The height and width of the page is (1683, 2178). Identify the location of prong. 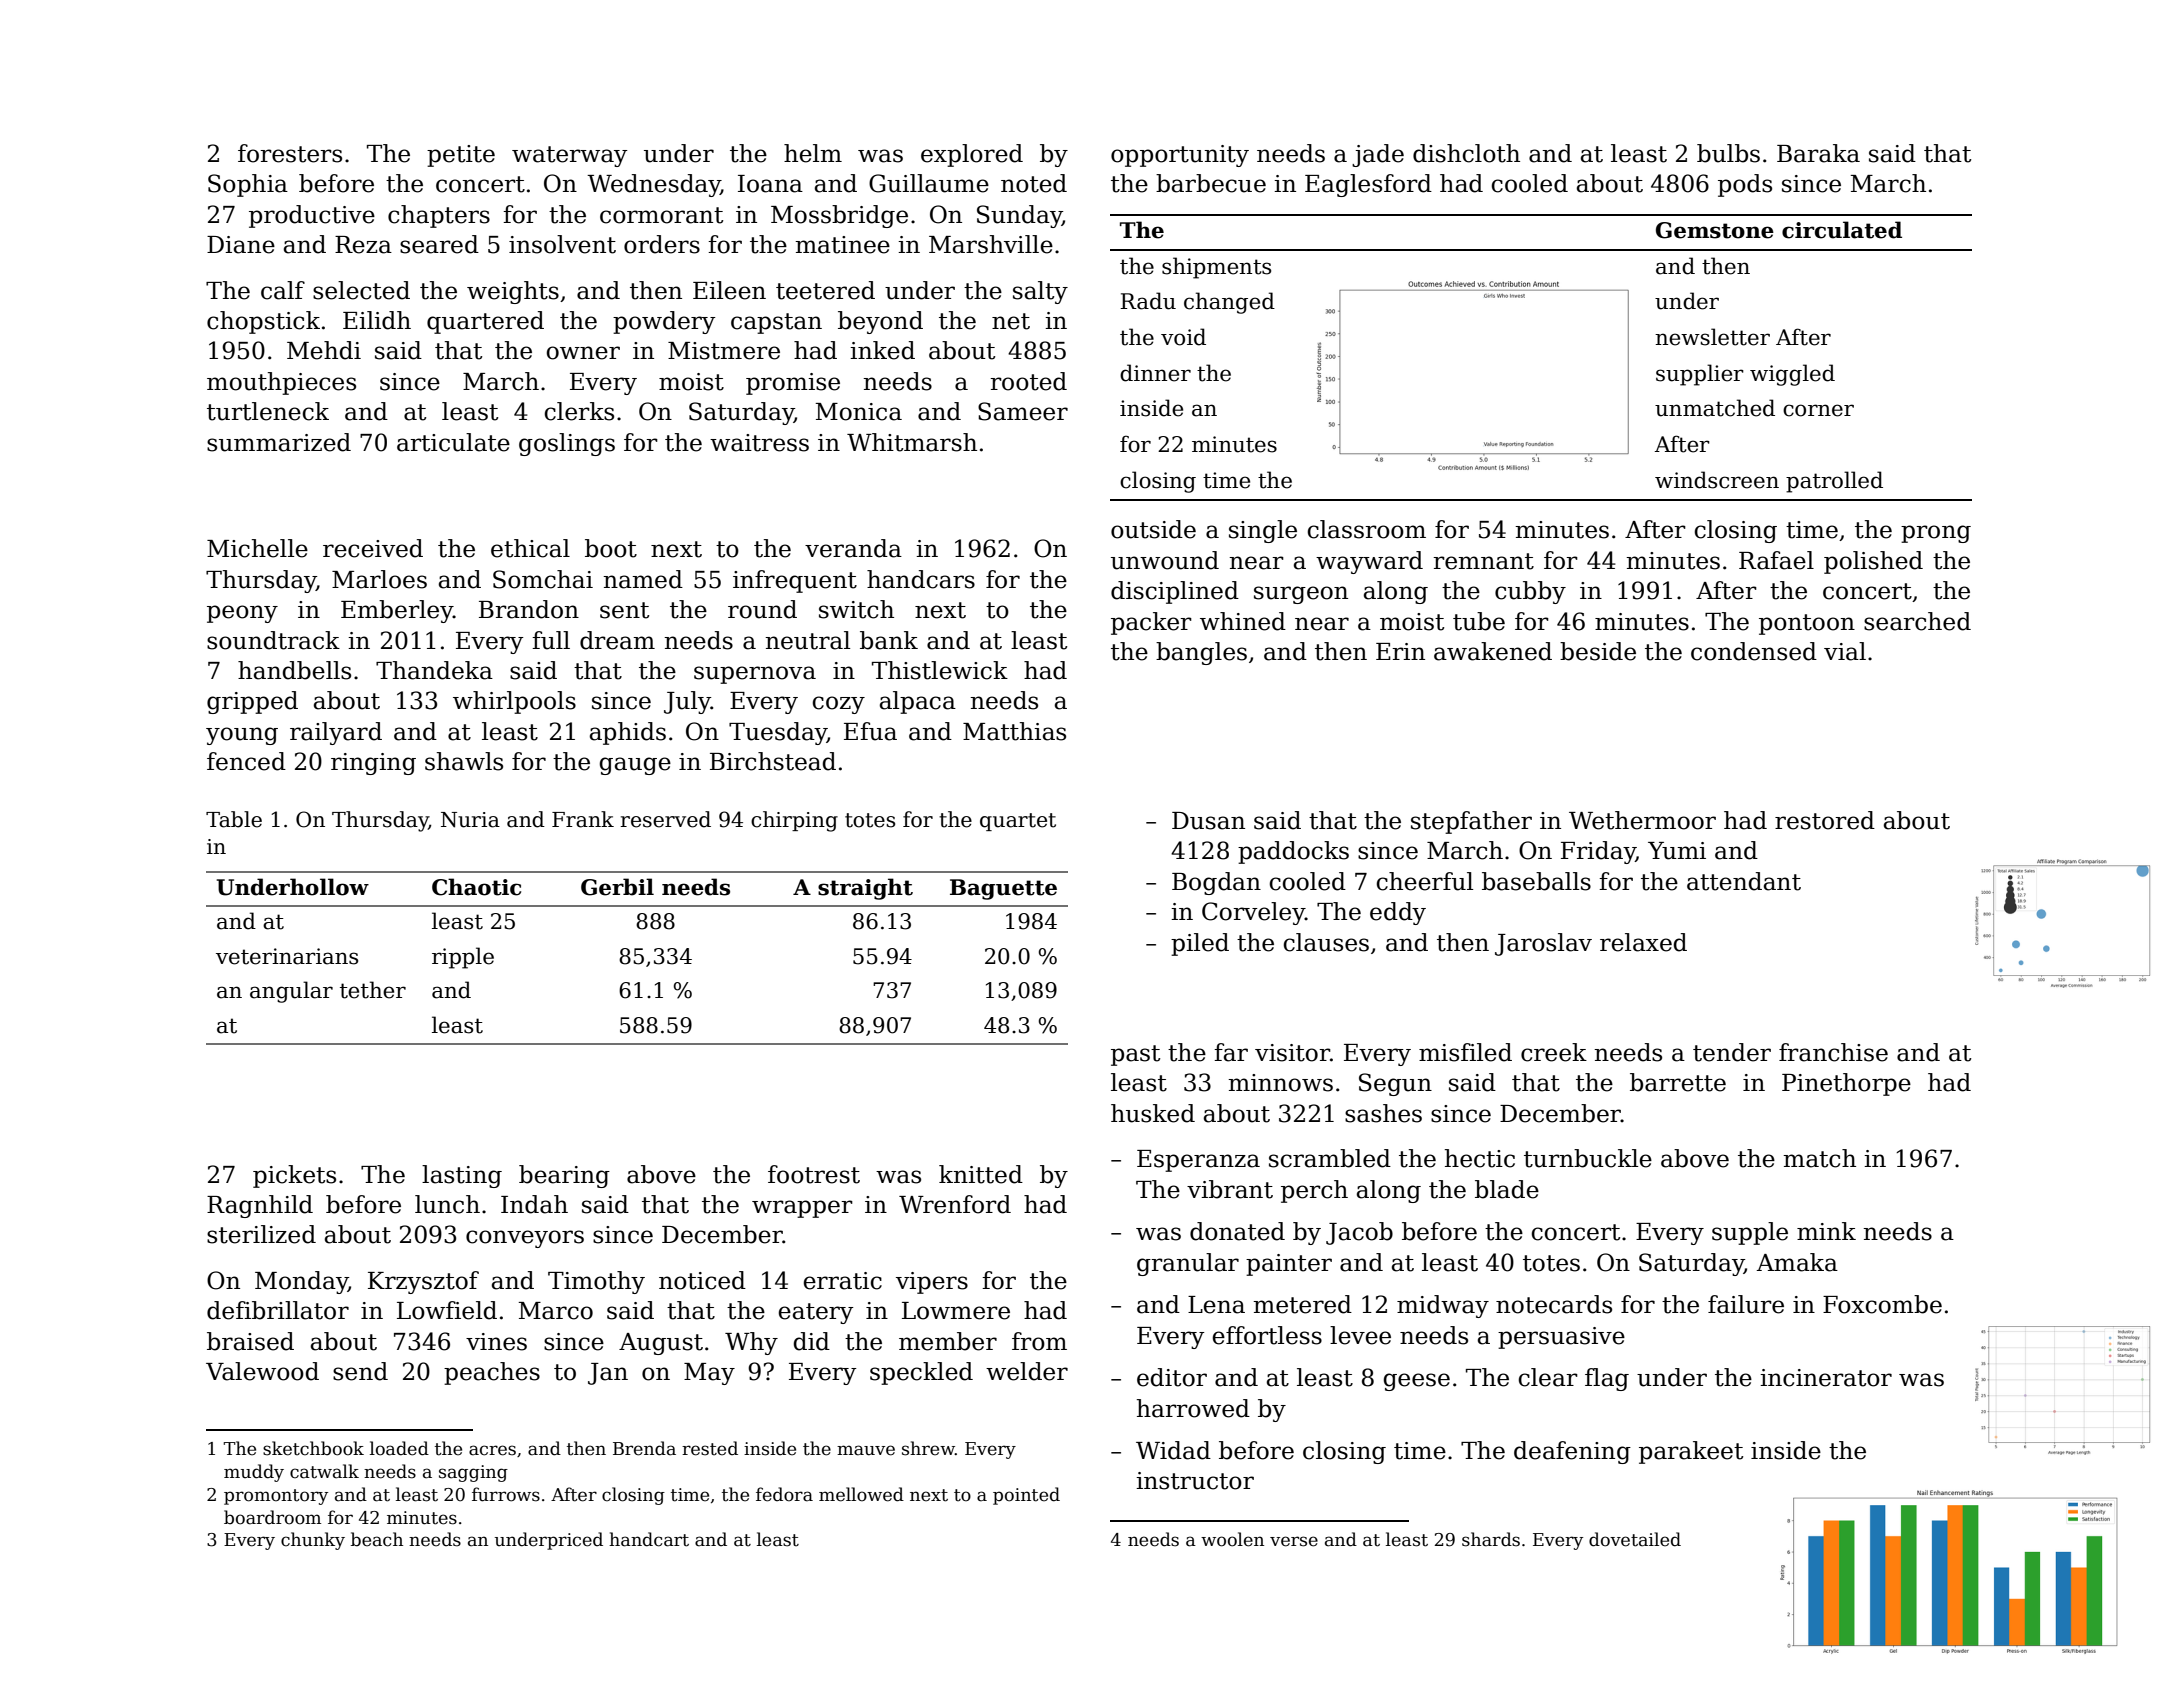
(1936, 534).
